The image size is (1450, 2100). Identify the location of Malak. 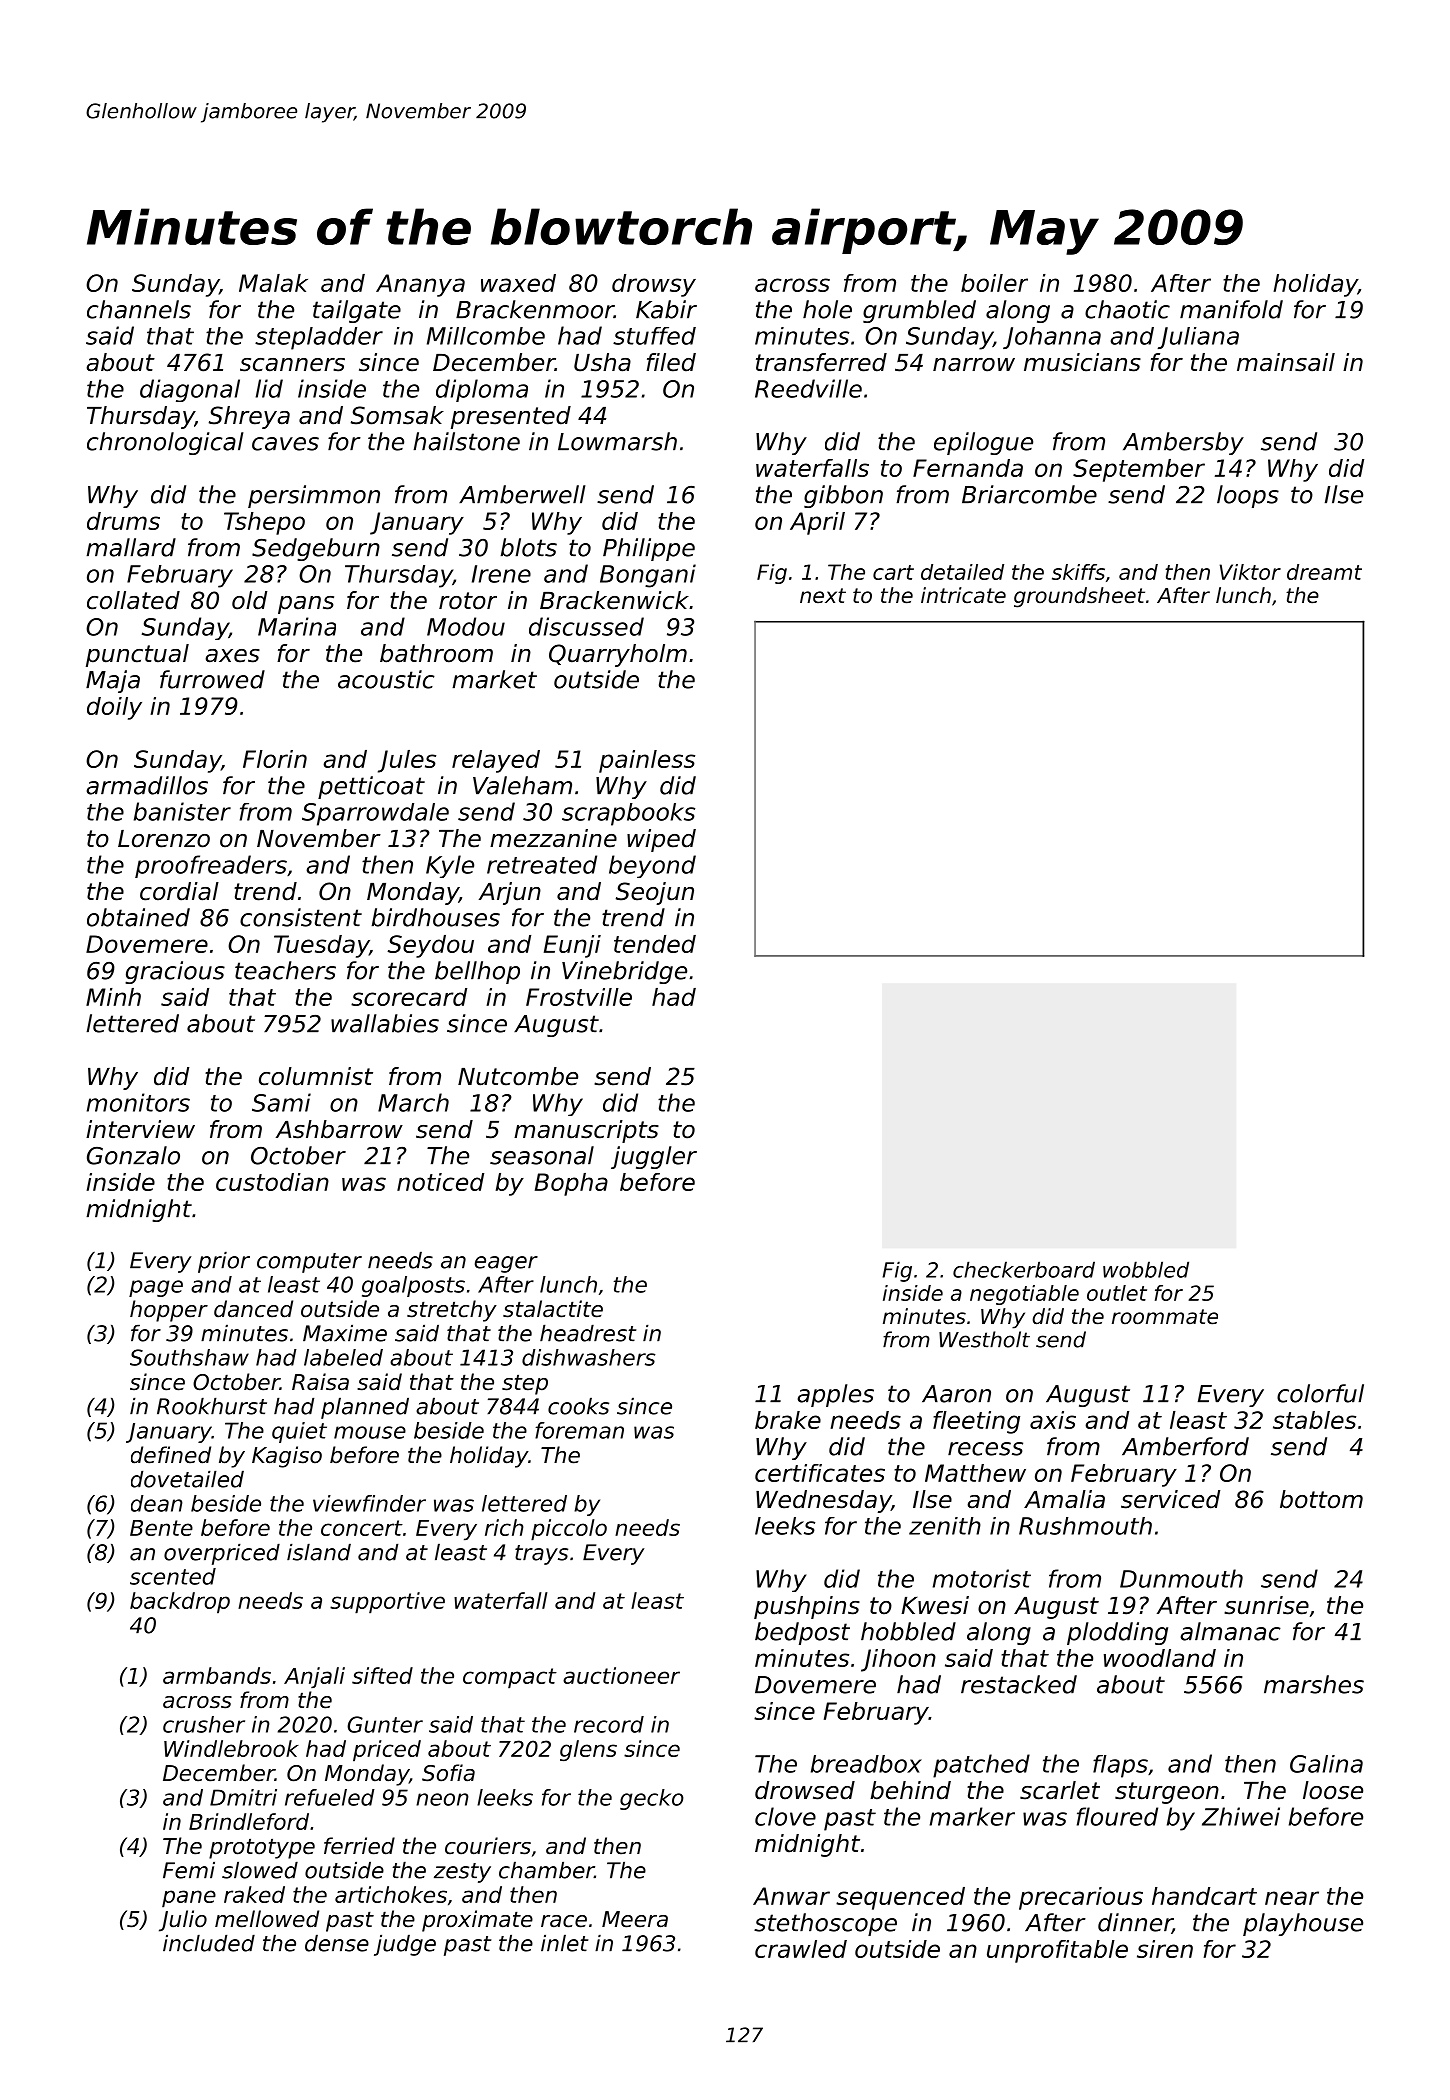
(273, 283).
